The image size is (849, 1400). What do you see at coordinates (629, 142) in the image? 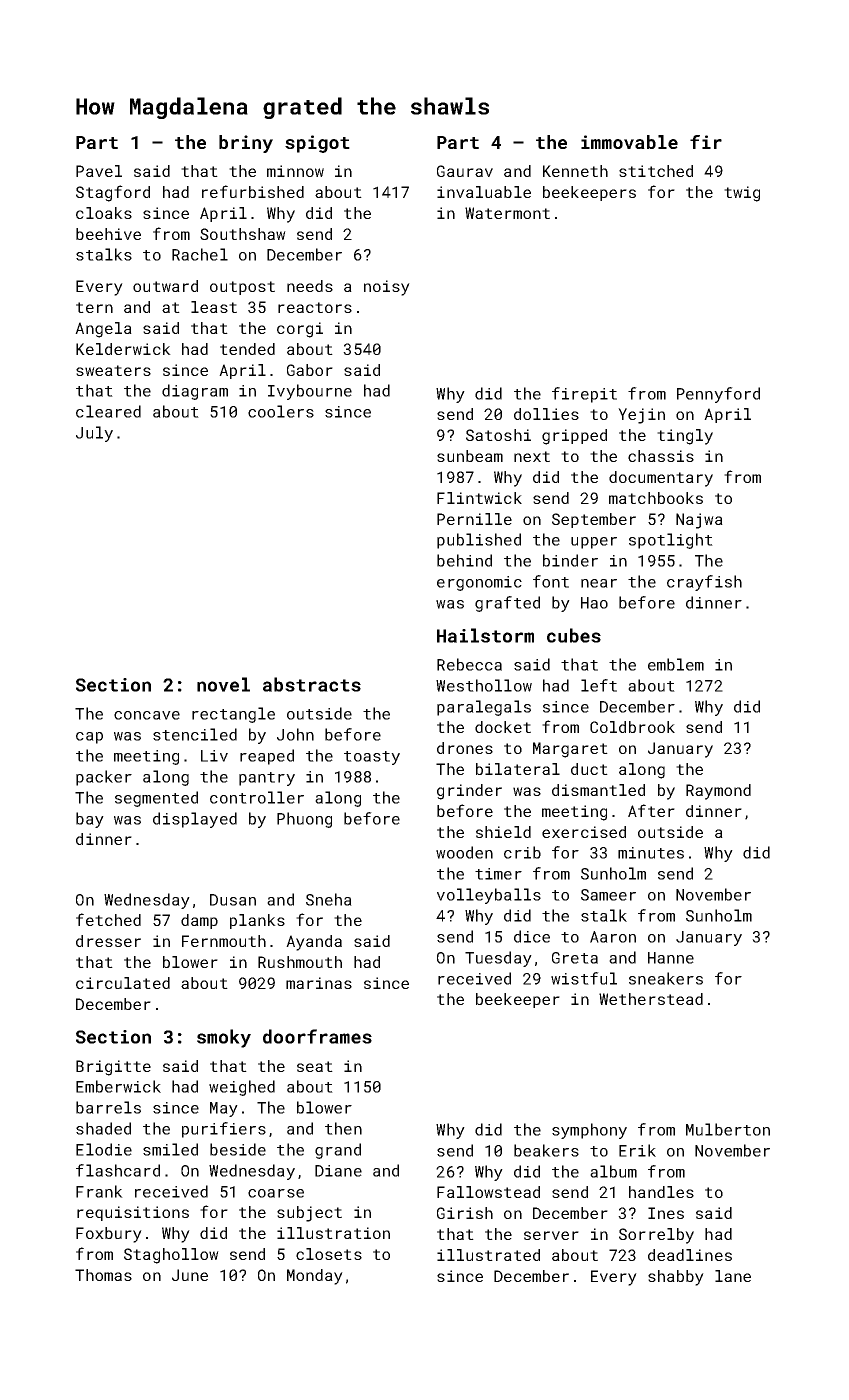
I see `immovable` at bounding box center [629, 142].
